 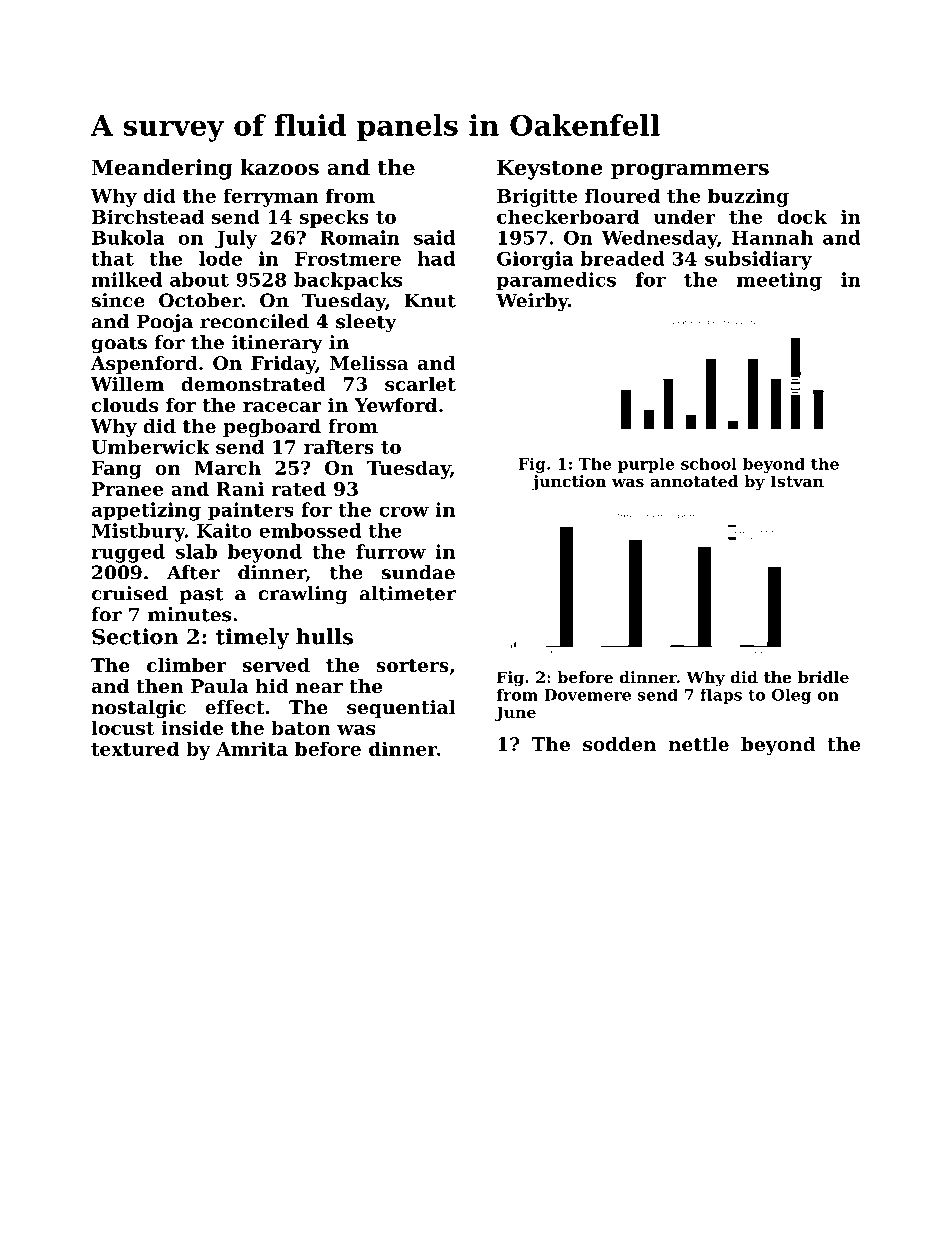 What do you see at coordinates (532, 302) in the screenshot?
I see `Weirby` at bounding box center [532, 302].
